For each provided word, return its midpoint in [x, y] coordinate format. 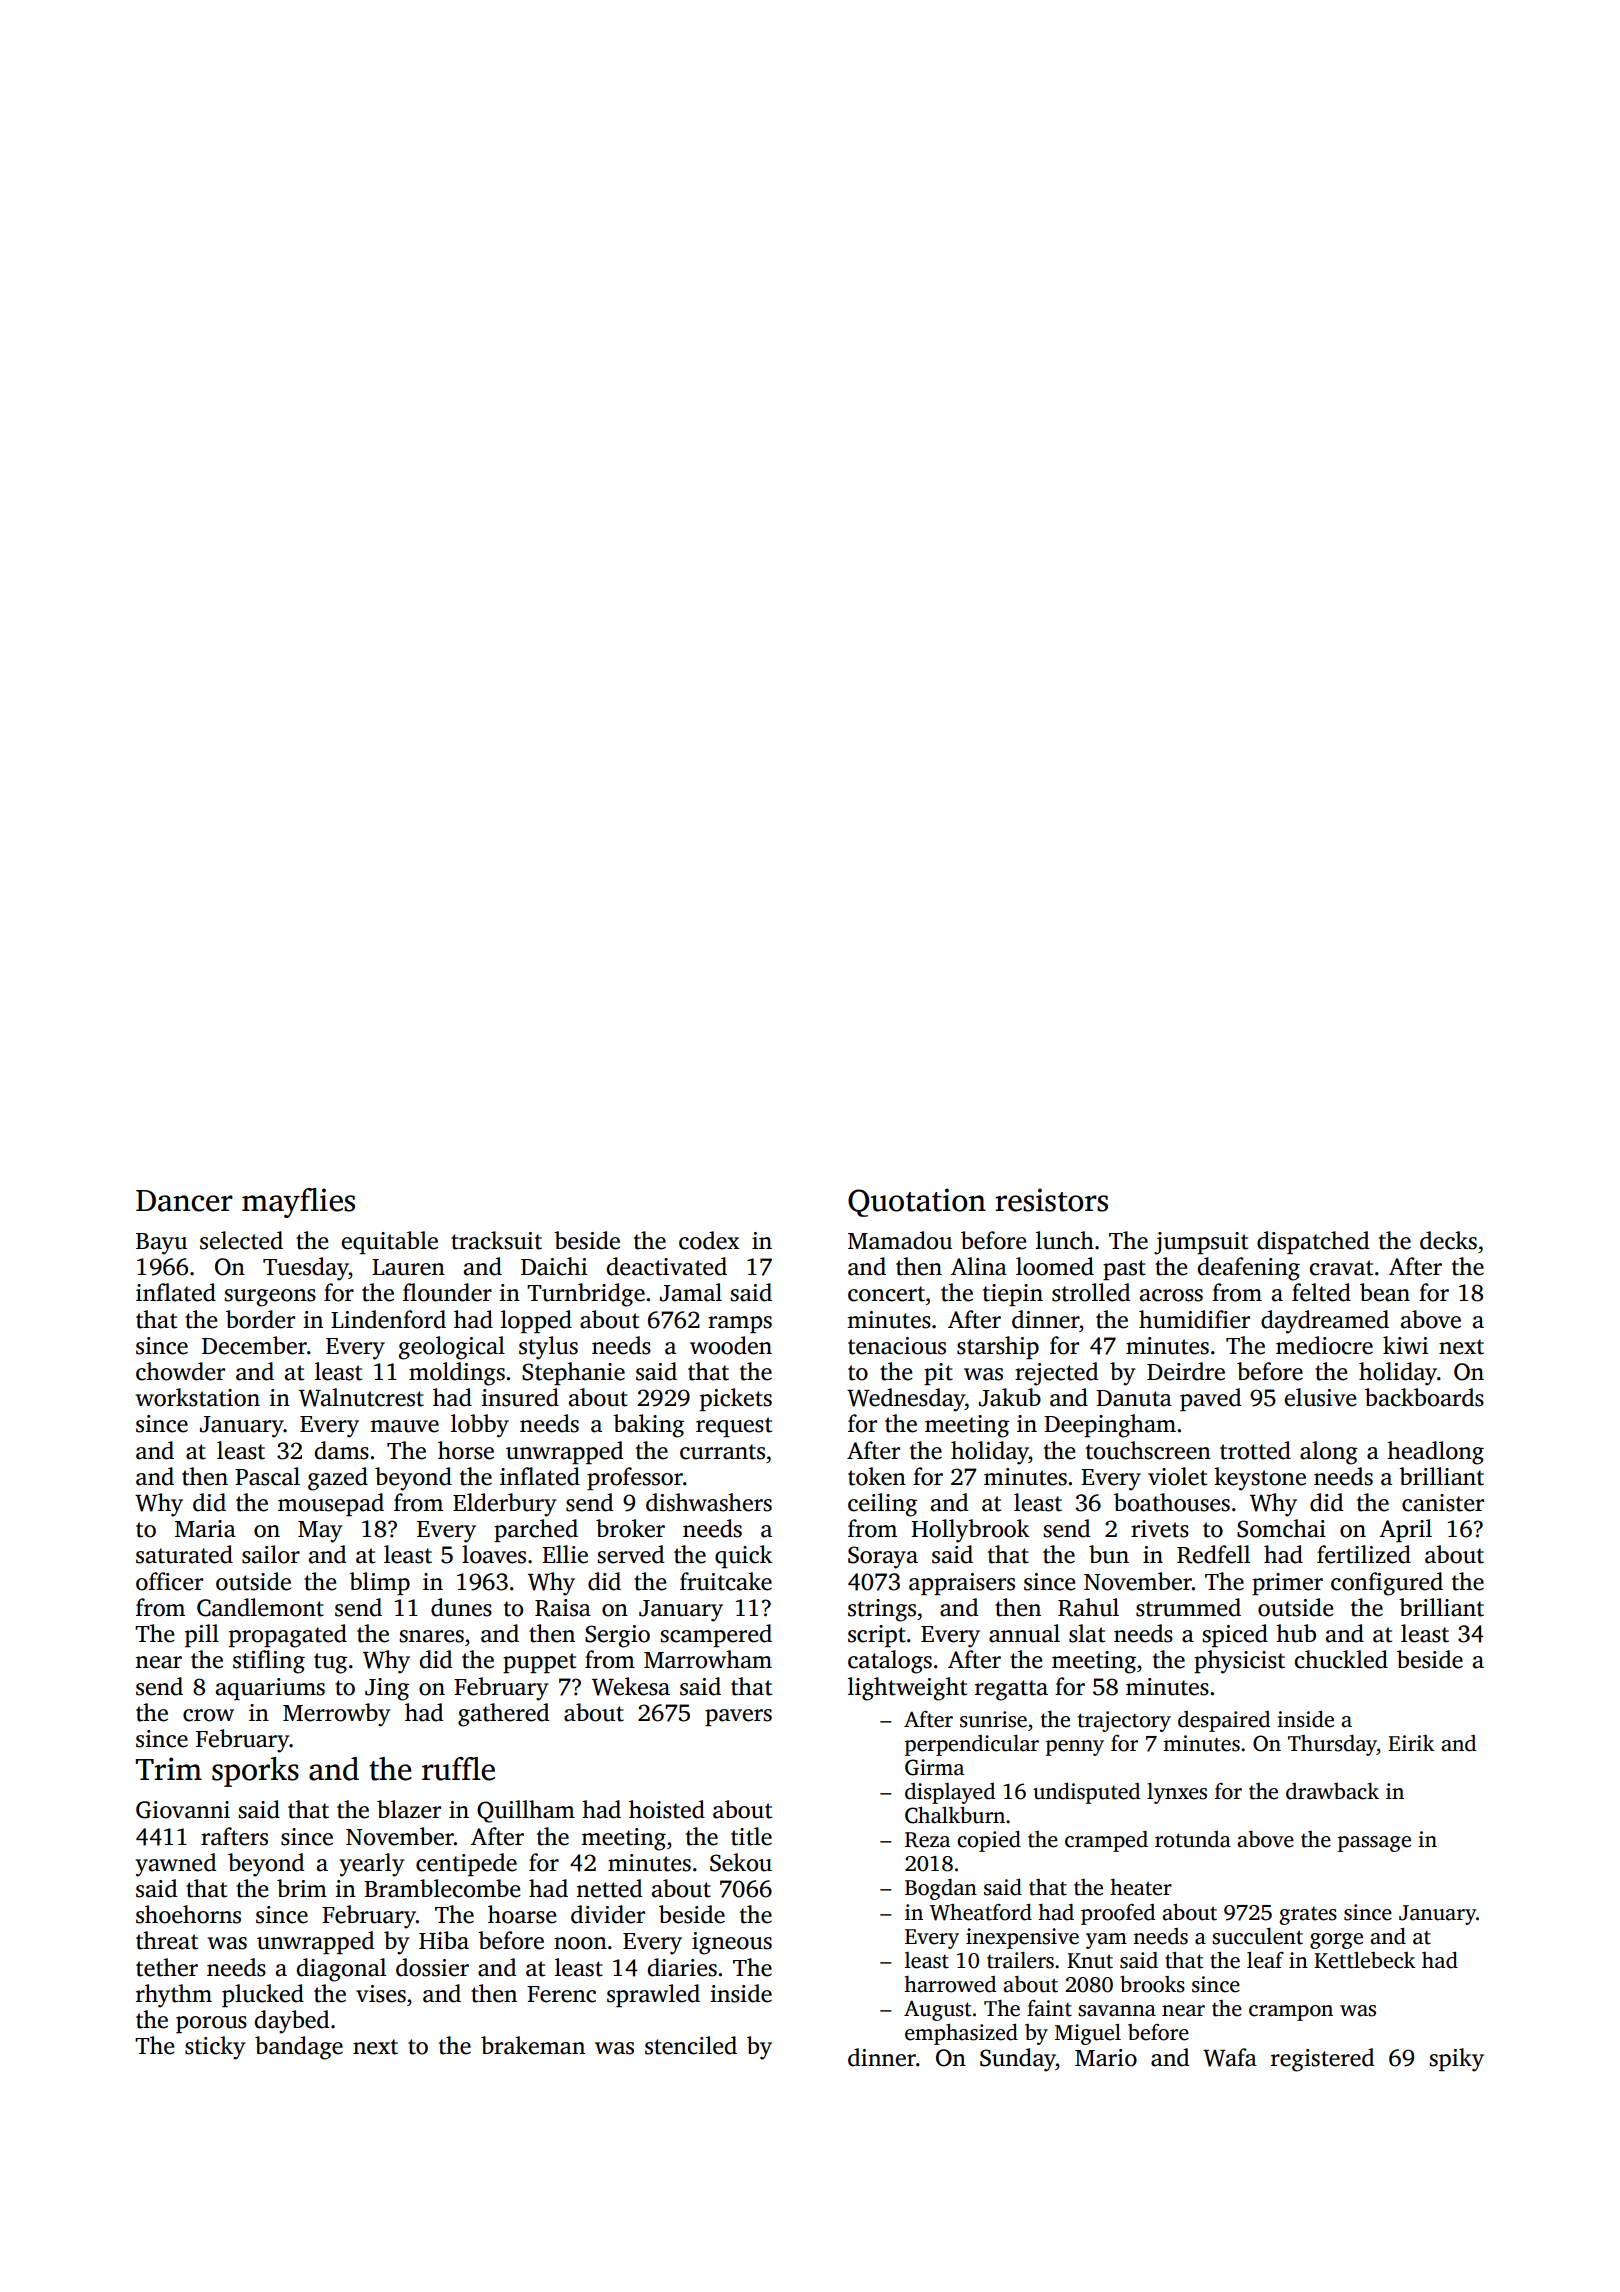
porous [211, 2024]
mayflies [298, 1203]
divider [608, 1914]
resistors [1051, 1200]
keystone [1260, 1479]
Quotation [917, 1202]
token [877, 1476]
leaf [1265, 1960]
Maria [205, 1529]
